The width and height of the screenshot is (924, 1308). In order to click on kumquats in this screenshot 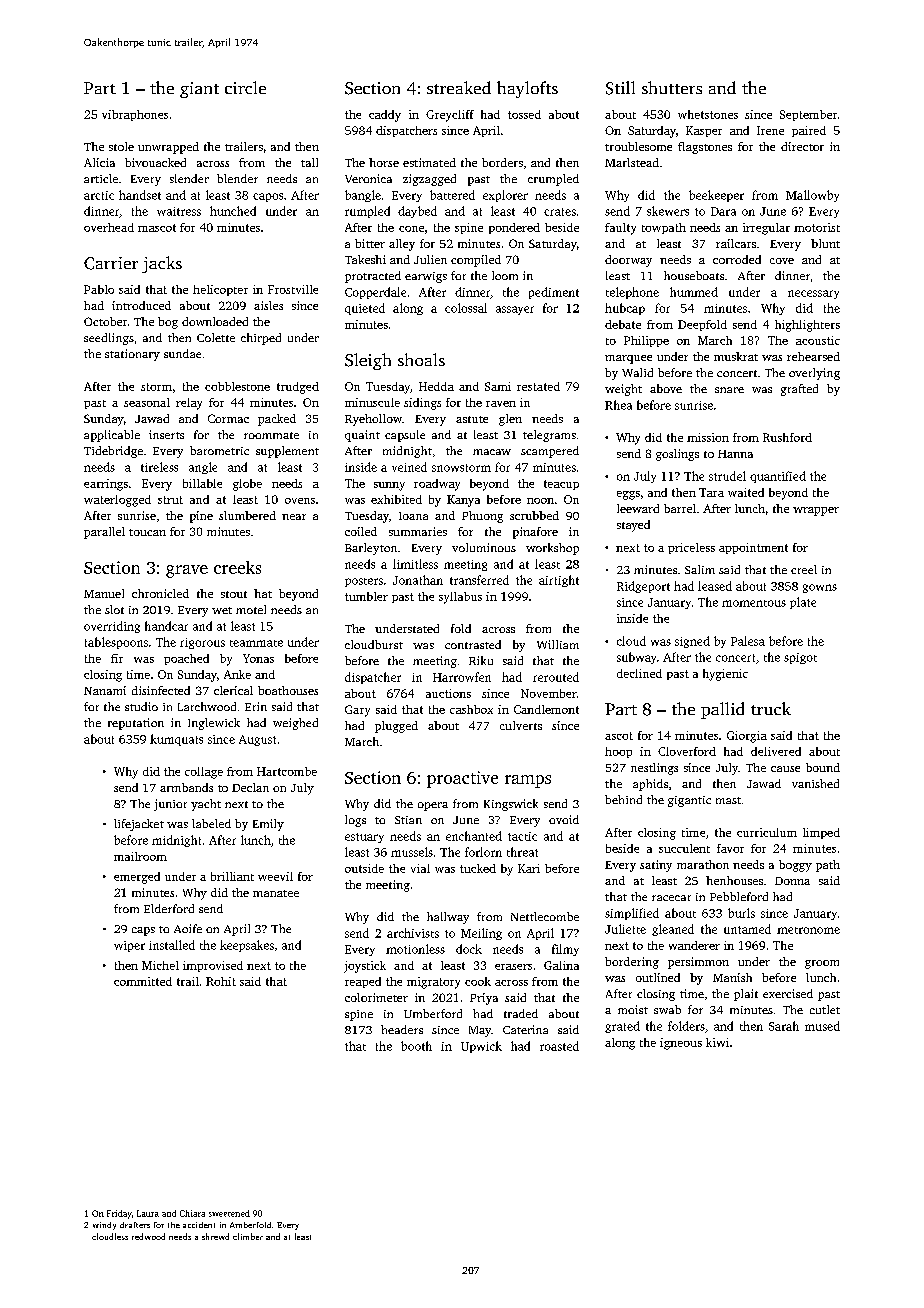, I will do `click(176, 740)`.
